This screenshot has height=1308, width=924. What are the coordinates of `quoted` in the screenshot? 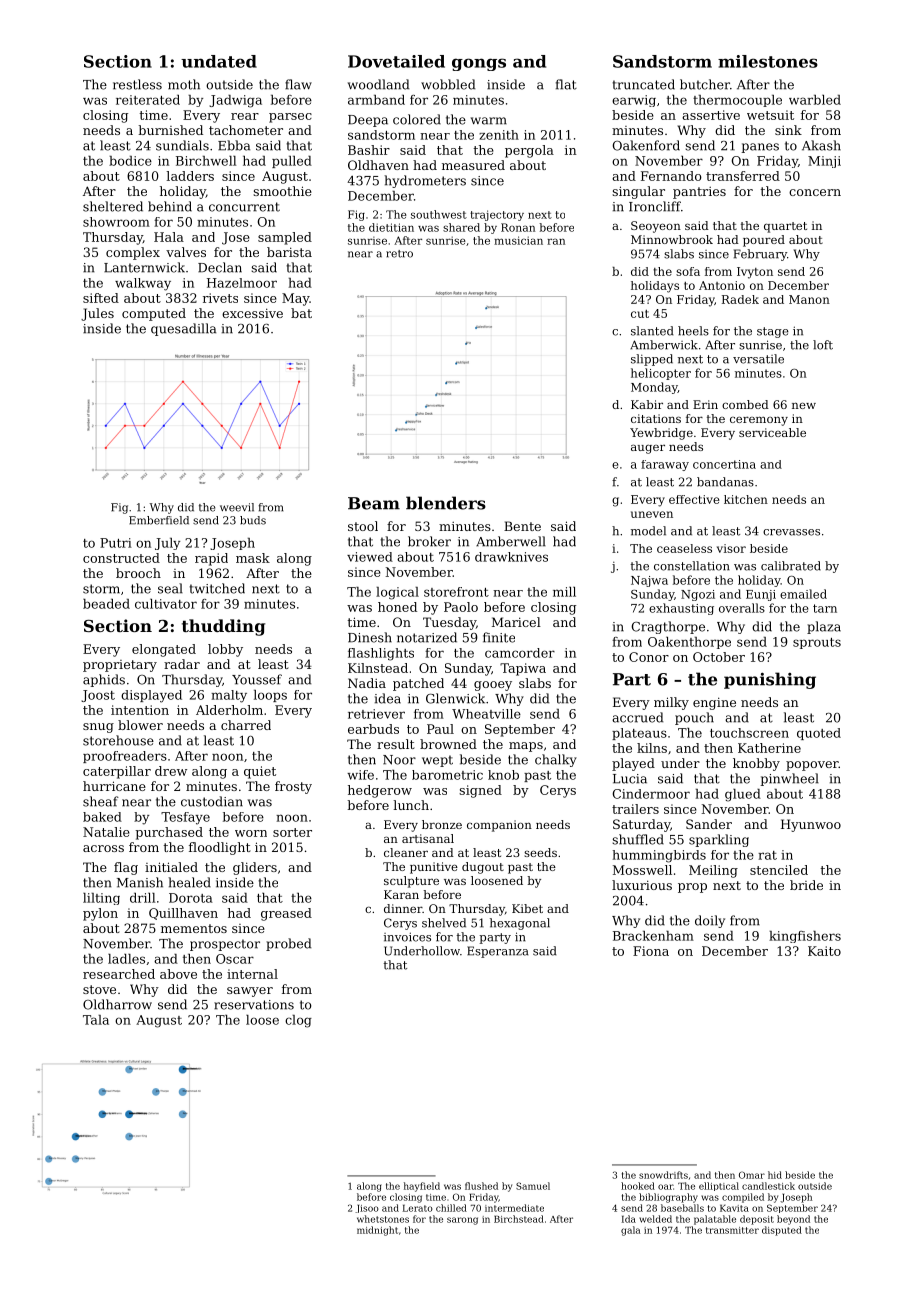 It's located at (819, 734).
